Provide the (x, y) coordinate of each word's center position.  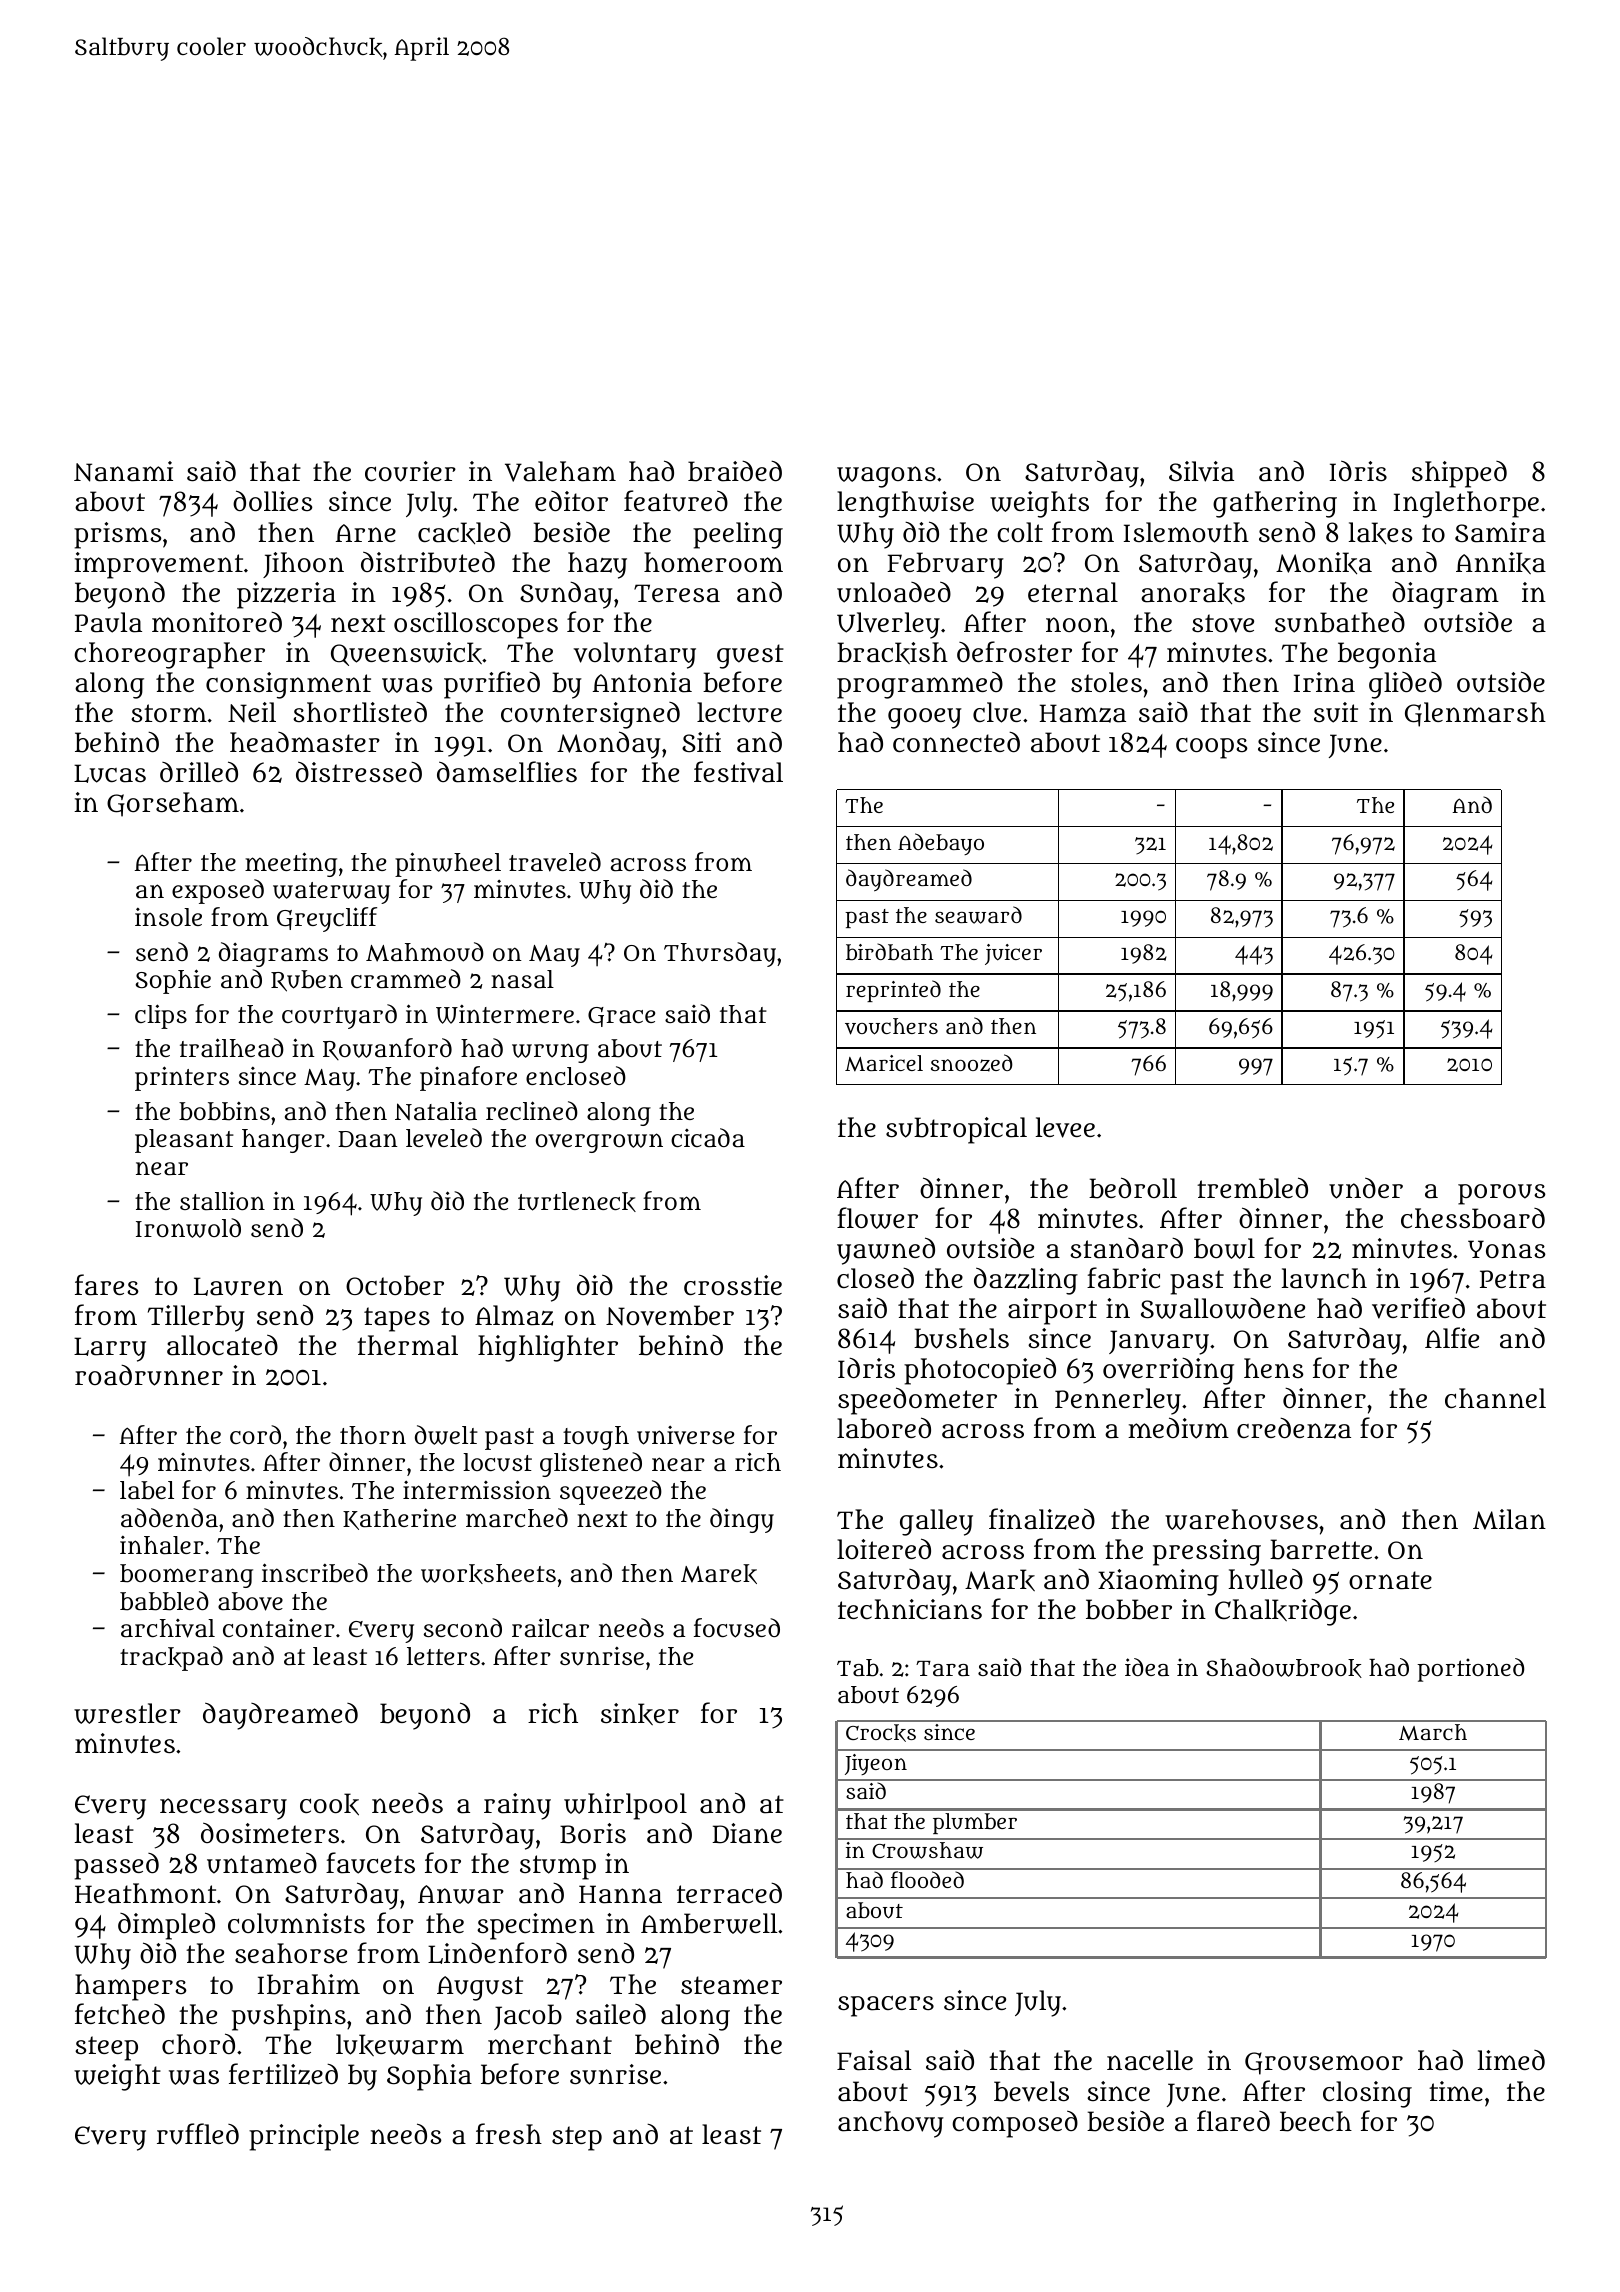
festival (738, 772)
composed (1015, 2124)
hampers (131, 1987)
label (147, 1490)
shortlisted (360, 712)
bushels (961, 1338)
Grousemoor (1324, 2063)
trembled (1252, 1188)
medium (1178, 1428)
